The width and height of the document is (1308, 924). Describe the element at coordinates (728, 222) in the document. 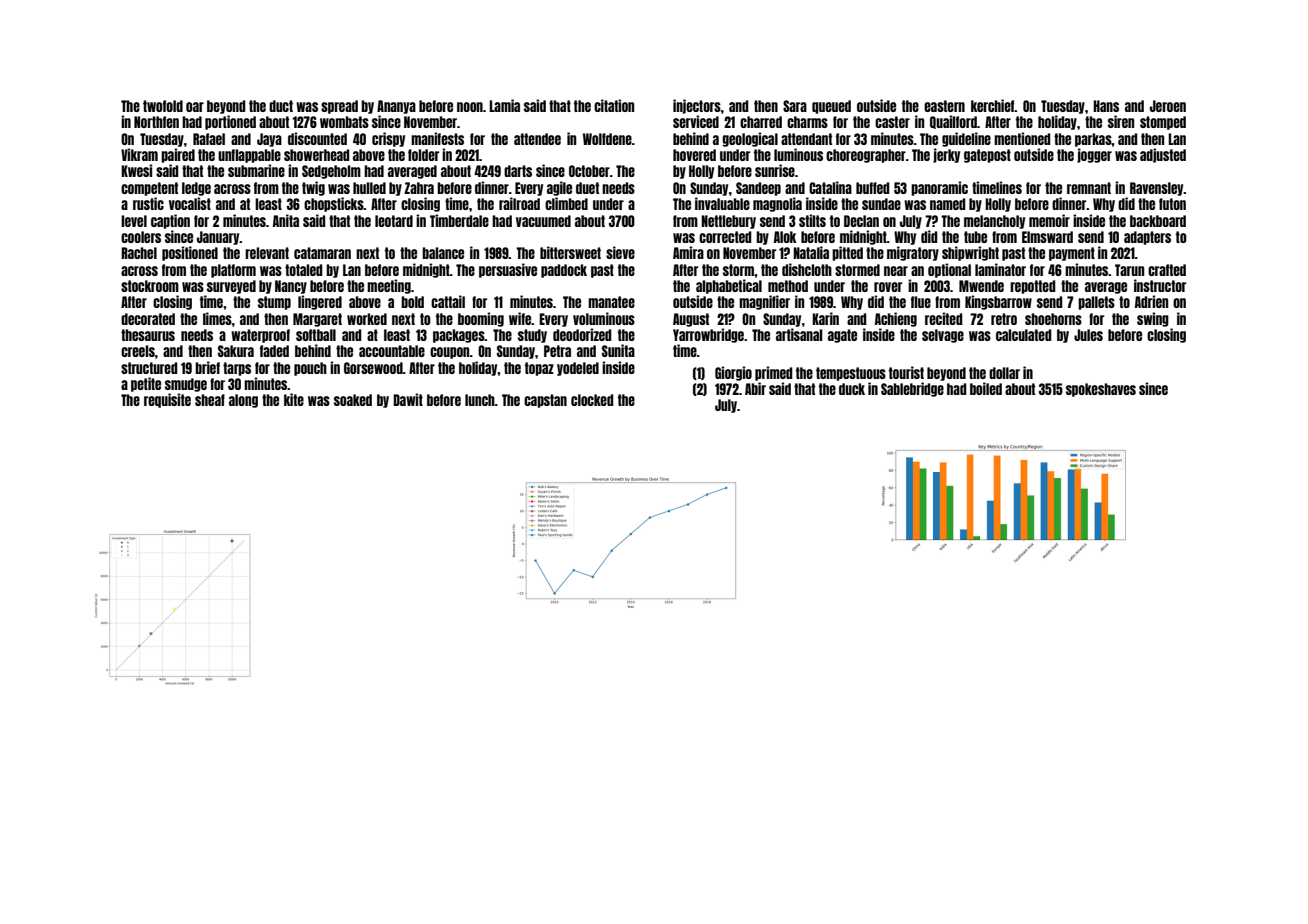

I see `Nettlebury` at that location.
